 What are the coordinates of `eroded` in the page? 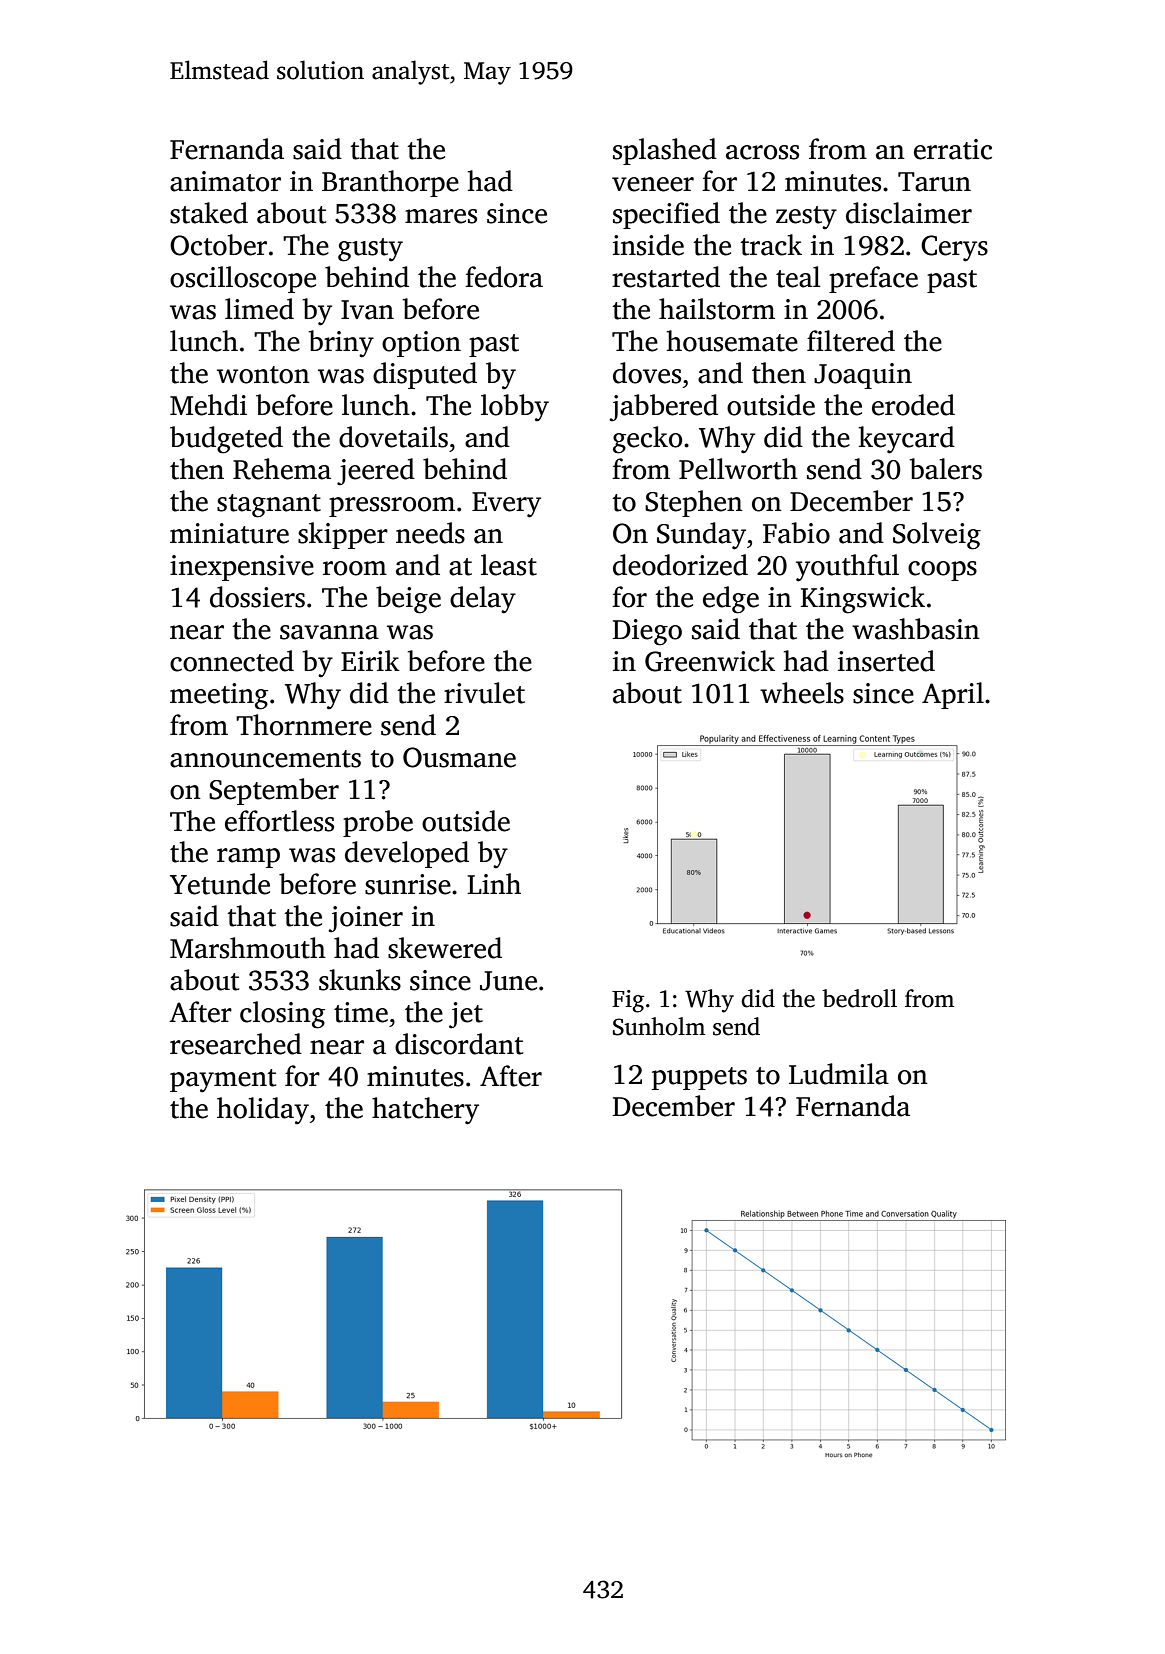 It's located at (913, 405).
